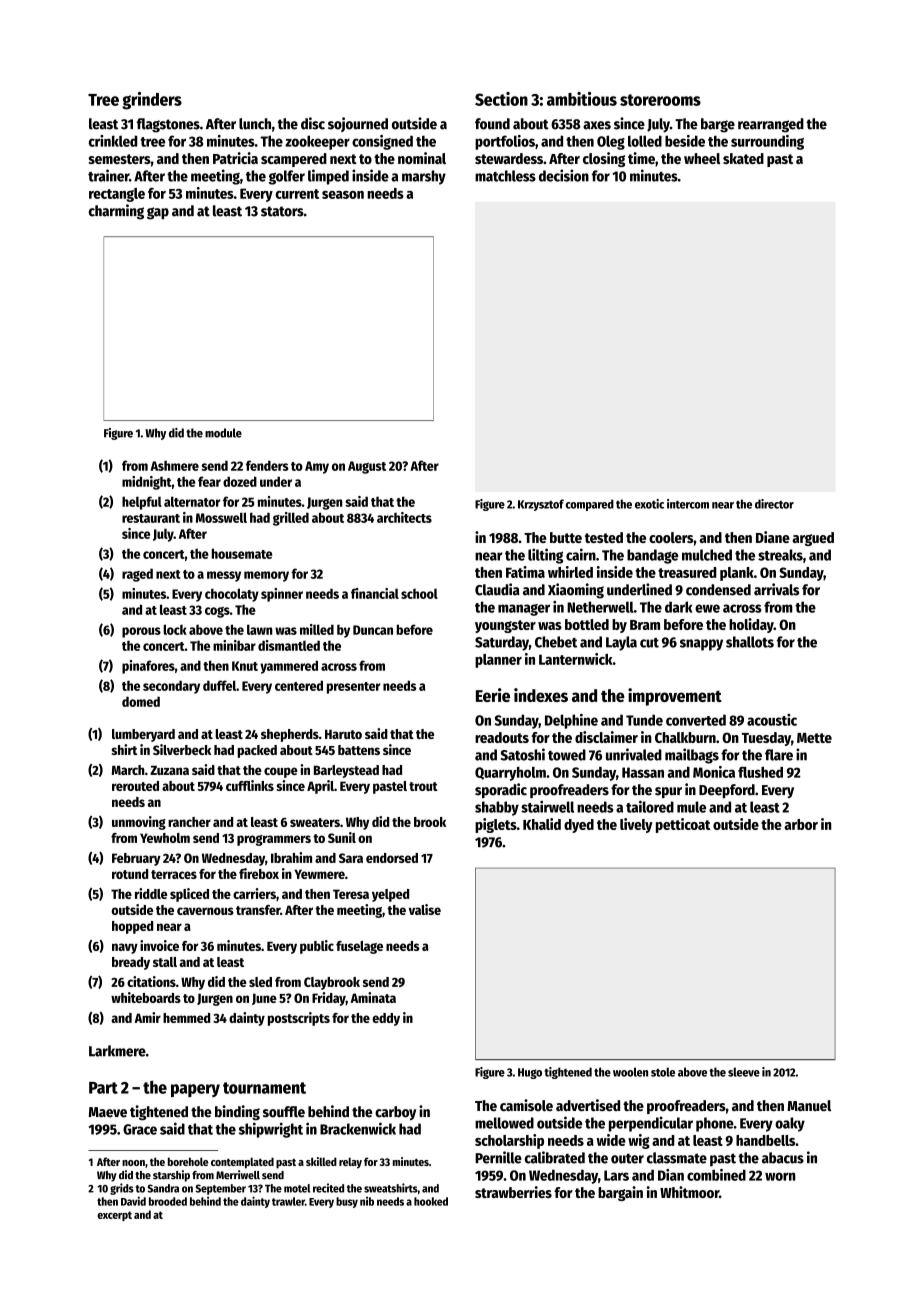  Describe the element at coordinates (547, 806) in the screenshot. I see `stairwell` at that location.
